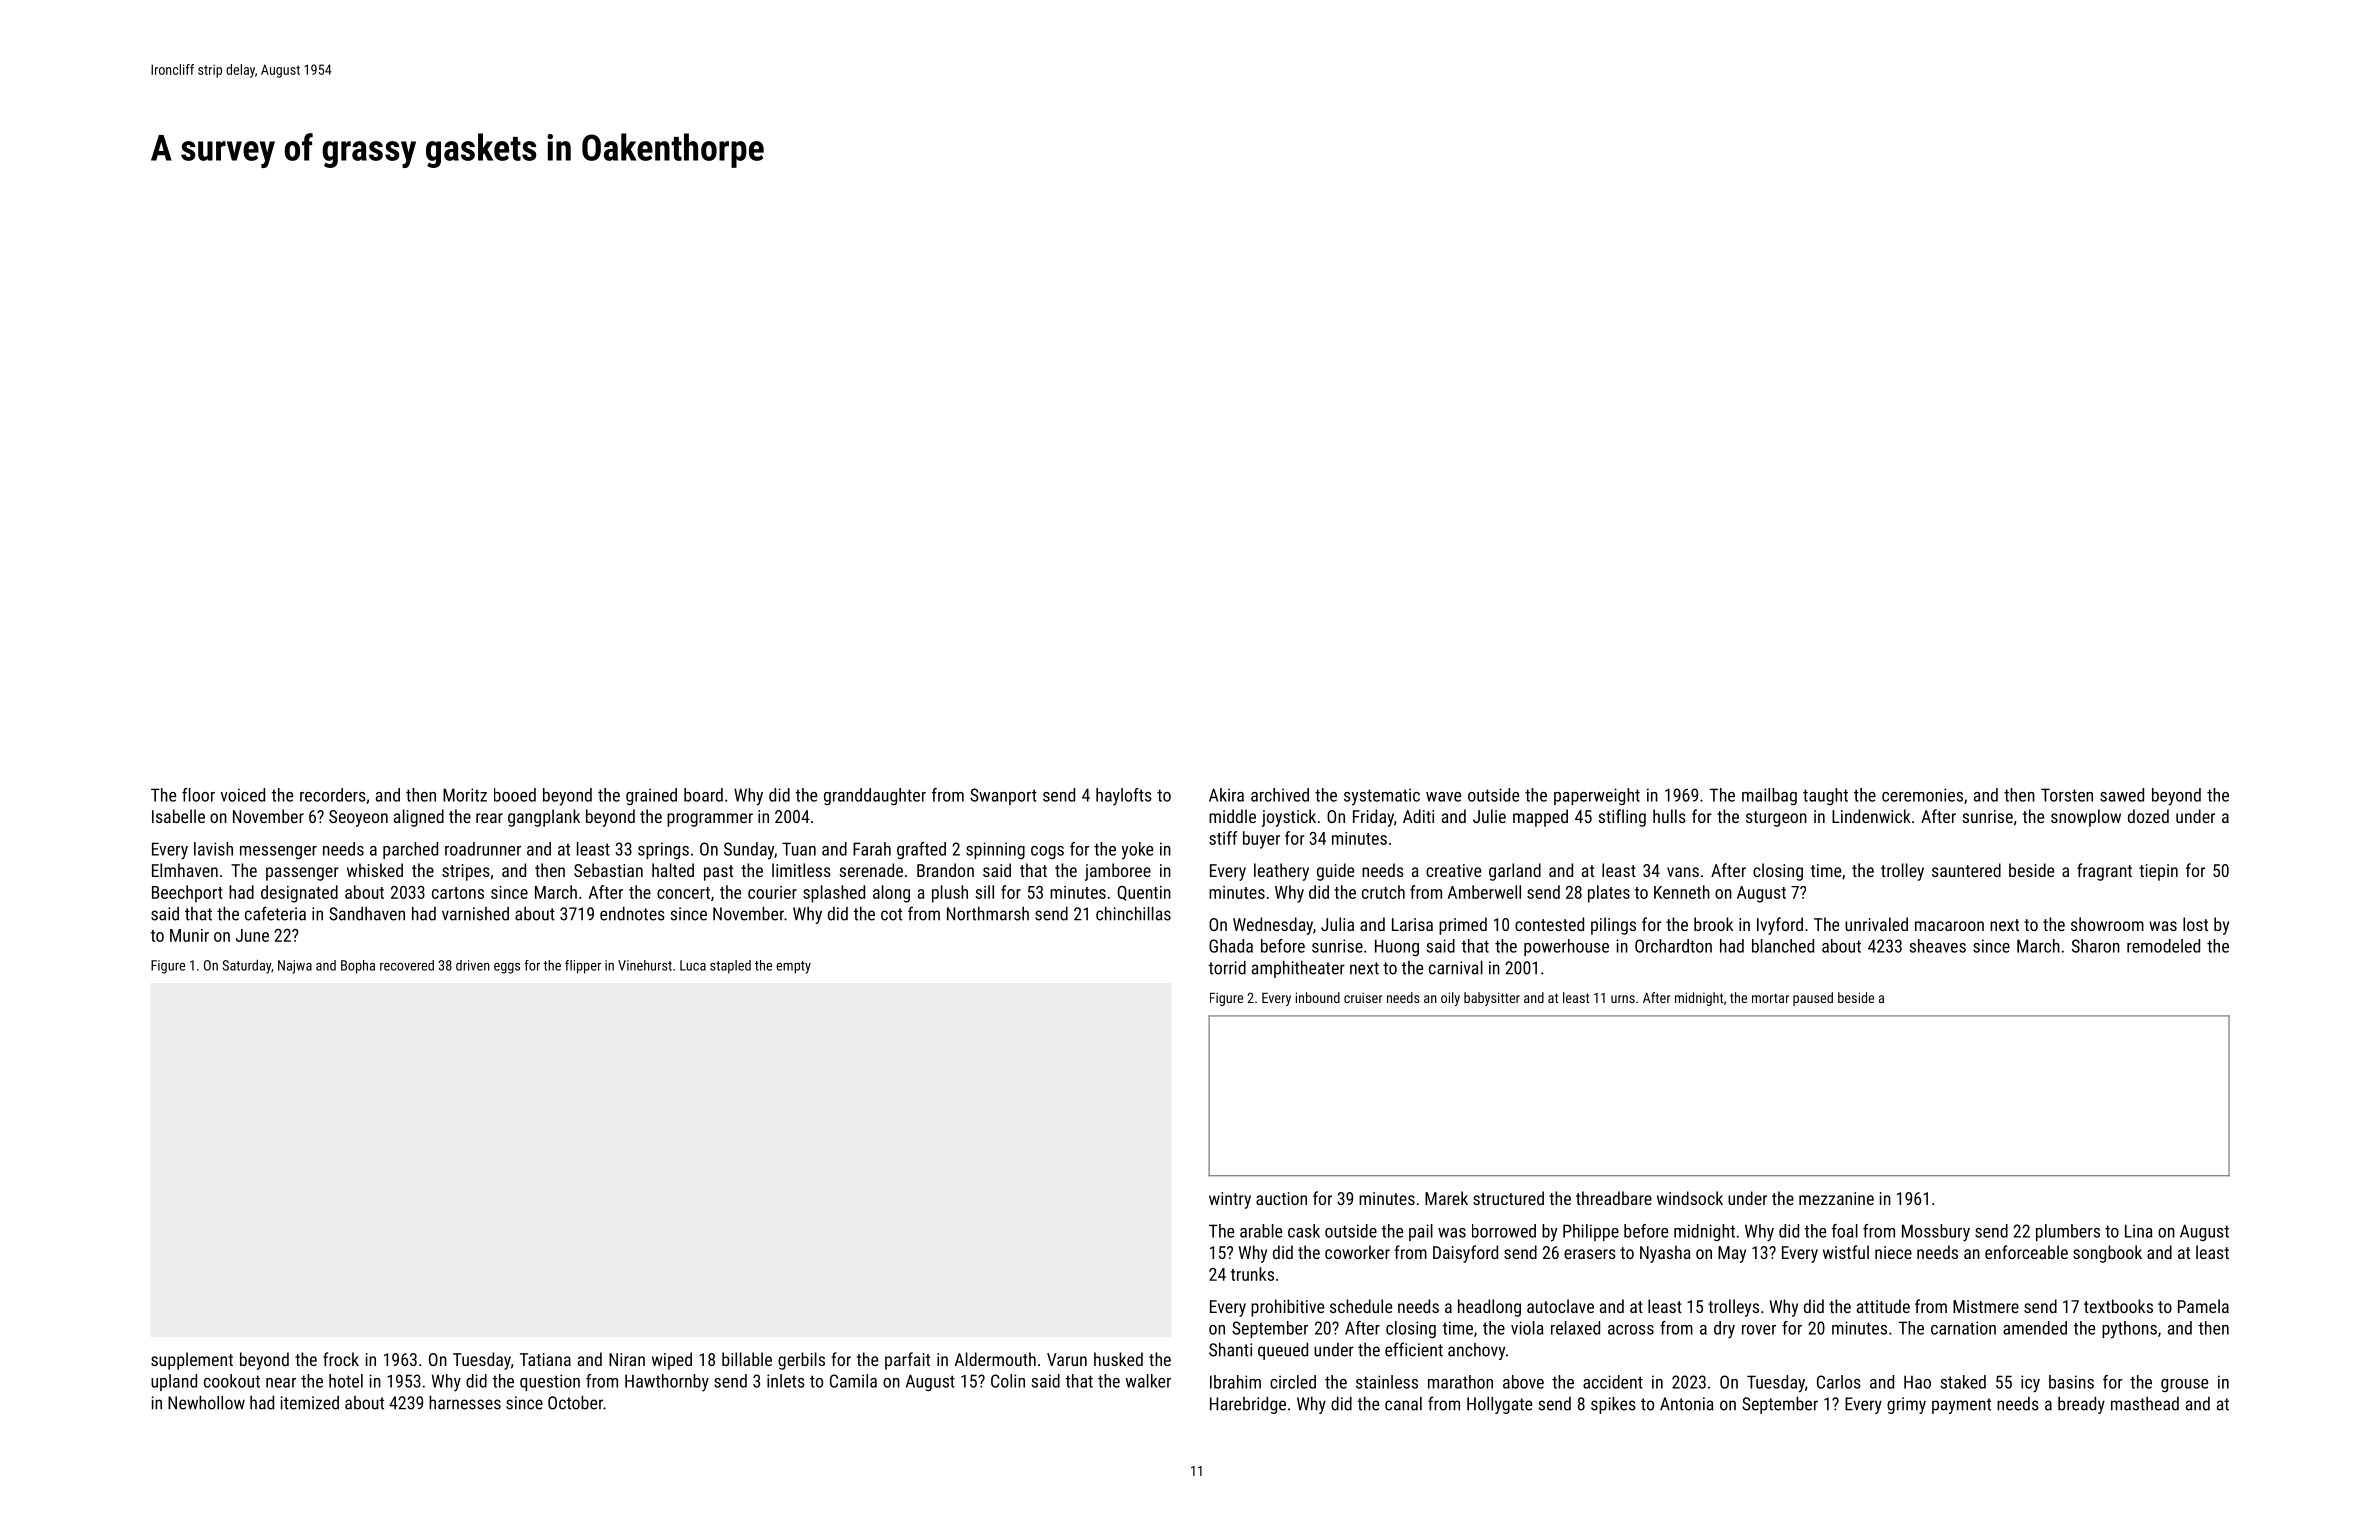 The width and height of the screenshot is (2380, 1540). I want to click on cookout, so click(232, 1381).
